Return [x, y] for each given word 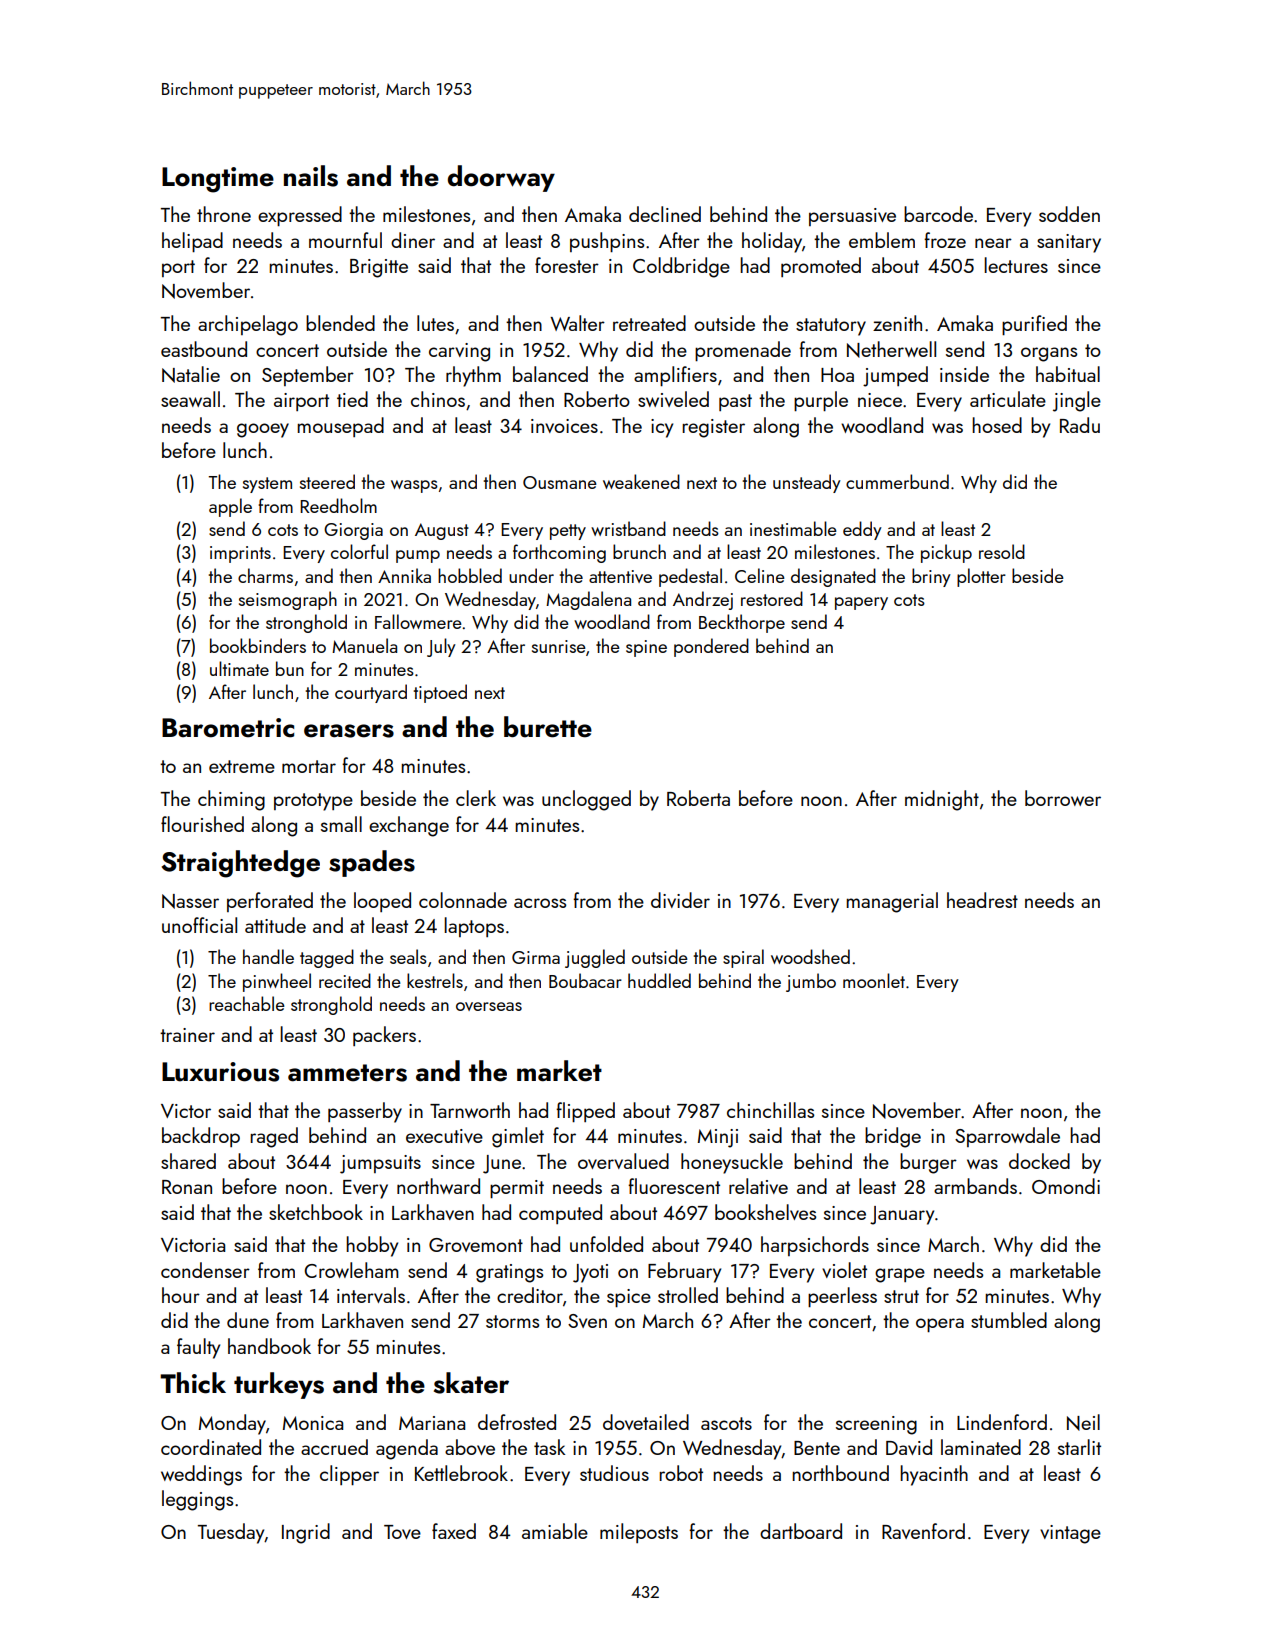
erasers [349, 731]
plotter [981, 577]
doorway [501, 178]
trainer [187, 1035]
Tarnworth [470, 1110]
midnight [942, 800]
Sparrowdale [1007, 1137]
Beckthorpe [742, 623]
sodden [1069, 214]
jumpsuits [380, 1164]
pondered [711, 647]
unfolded [606, 1244]
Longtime [218, 180]
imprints [240, 554]
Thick [193, 1383]
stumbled [1009, 1320]
